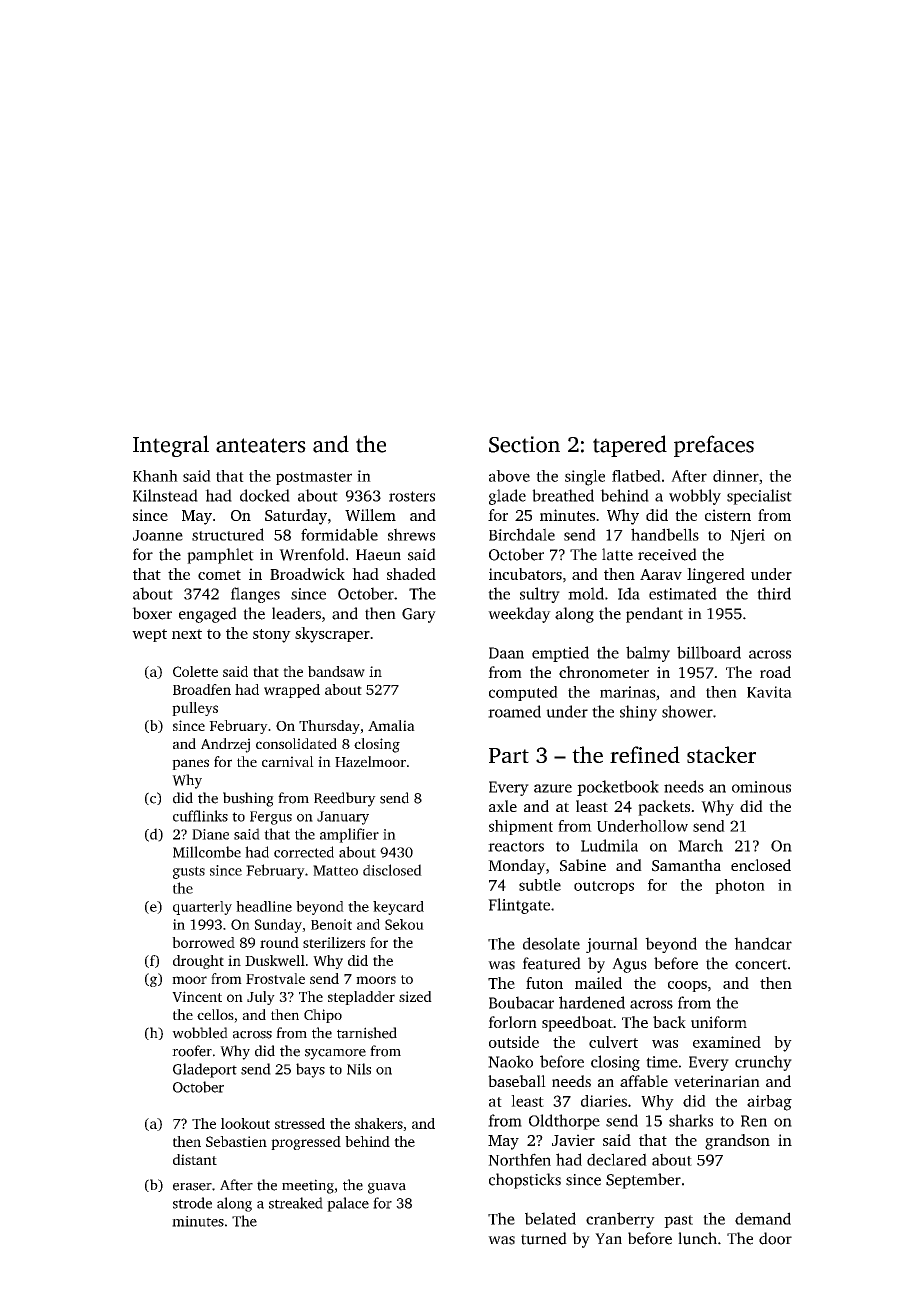  What do you see at coordinates (763, 1218) in the screenshot?
I see `demand` at bounding box center [763, 1218].
